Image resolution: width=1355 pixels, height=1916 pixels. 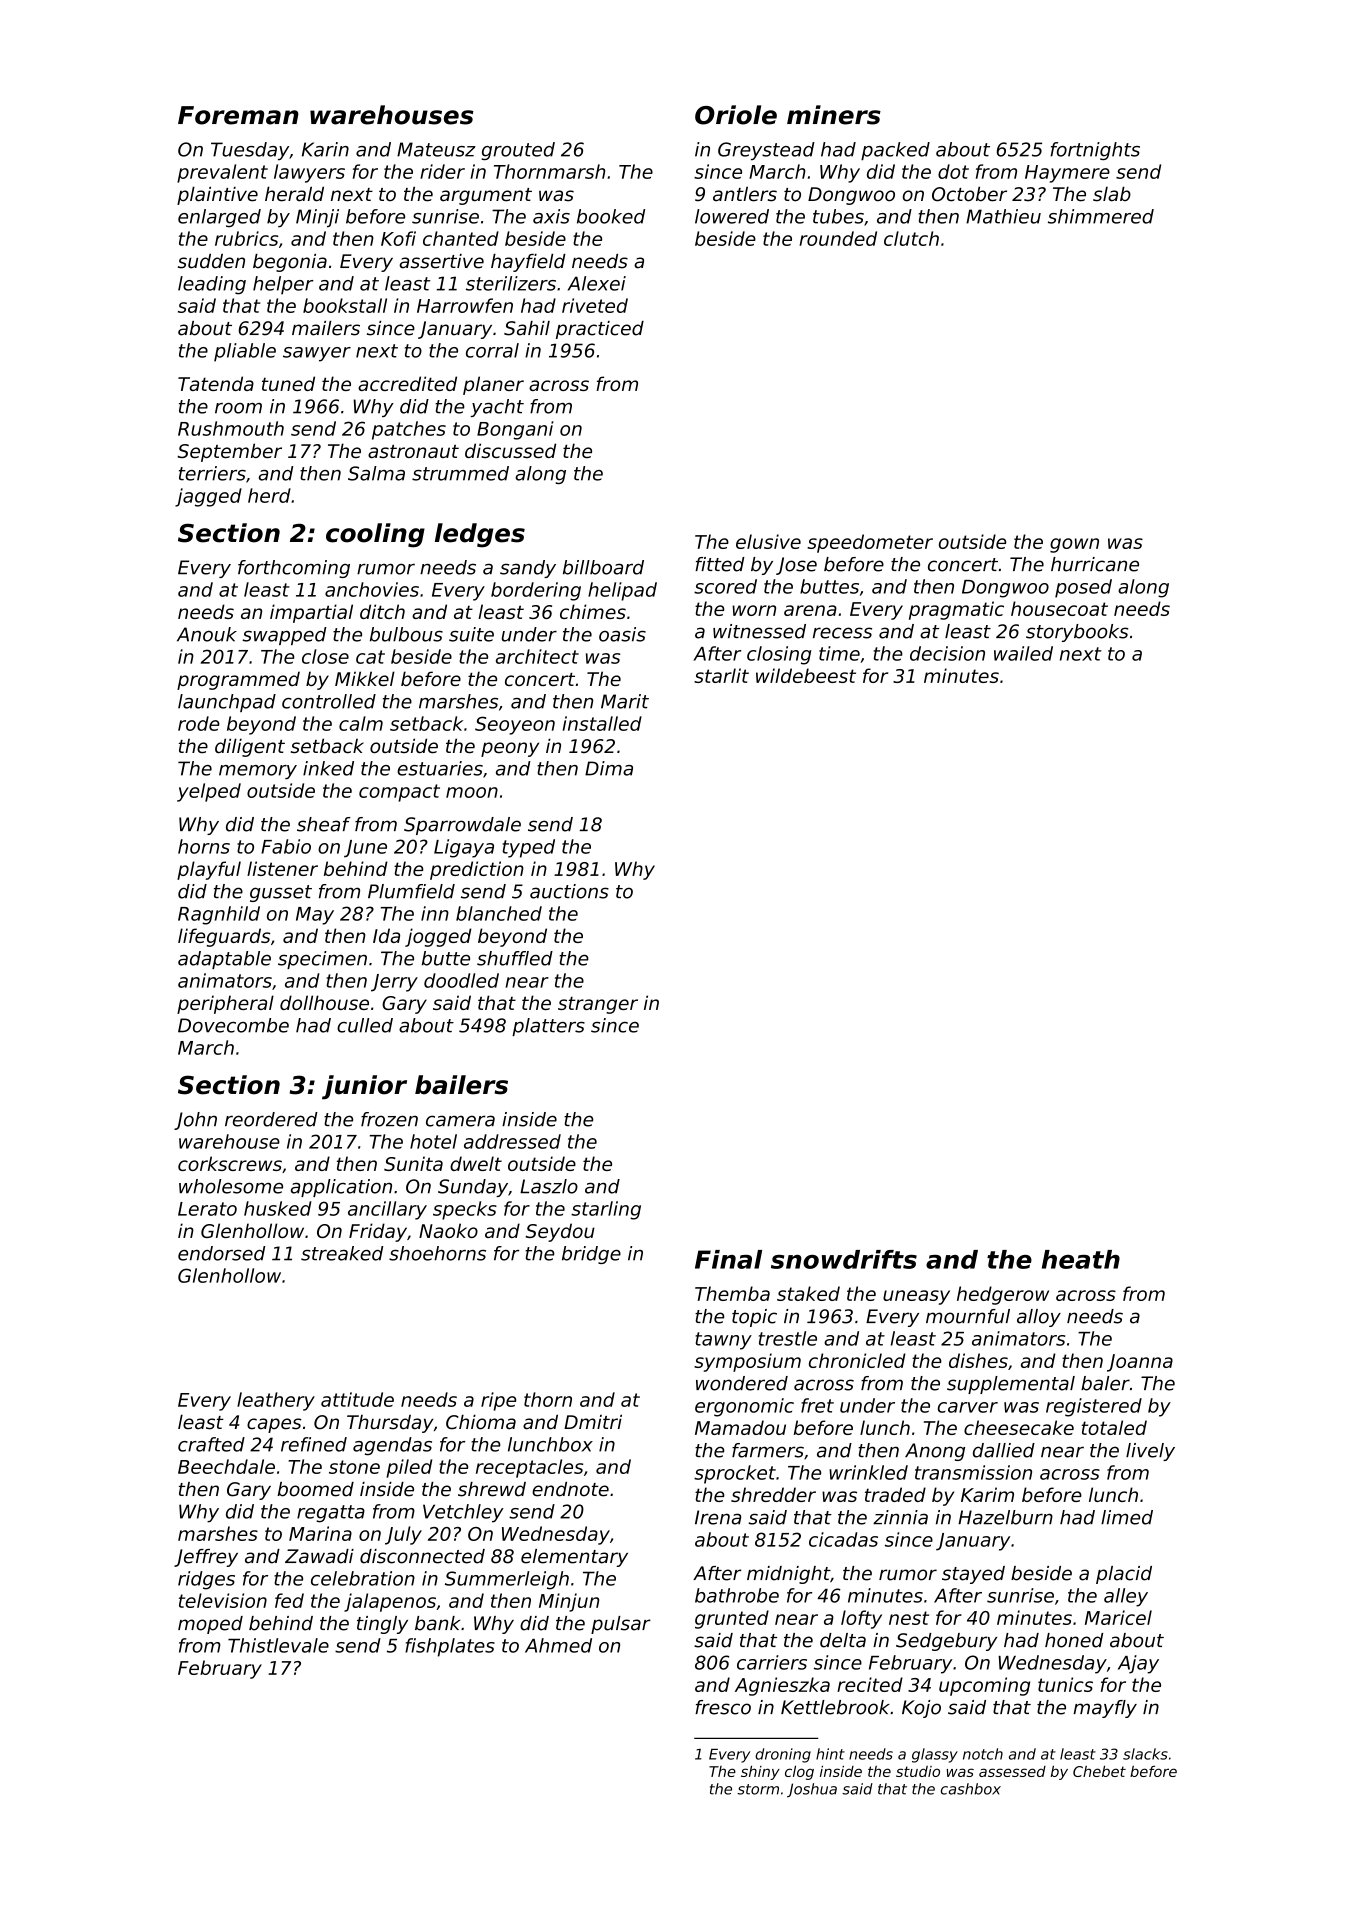 I want to click on herd, so click(x=269, y=495).
